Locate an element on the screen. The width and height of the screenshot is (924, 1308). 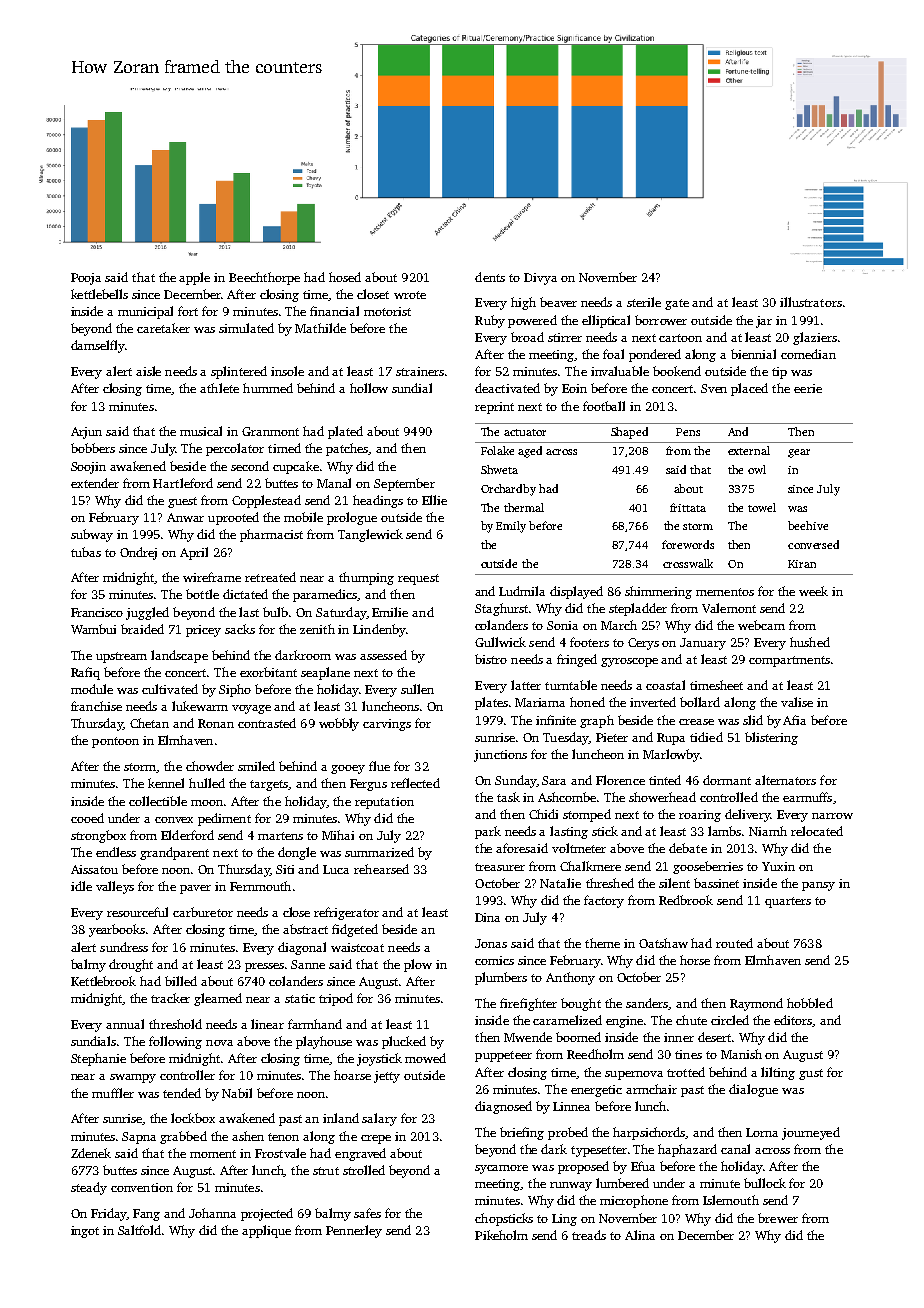
simulated is located at coordinates (246, 328).
